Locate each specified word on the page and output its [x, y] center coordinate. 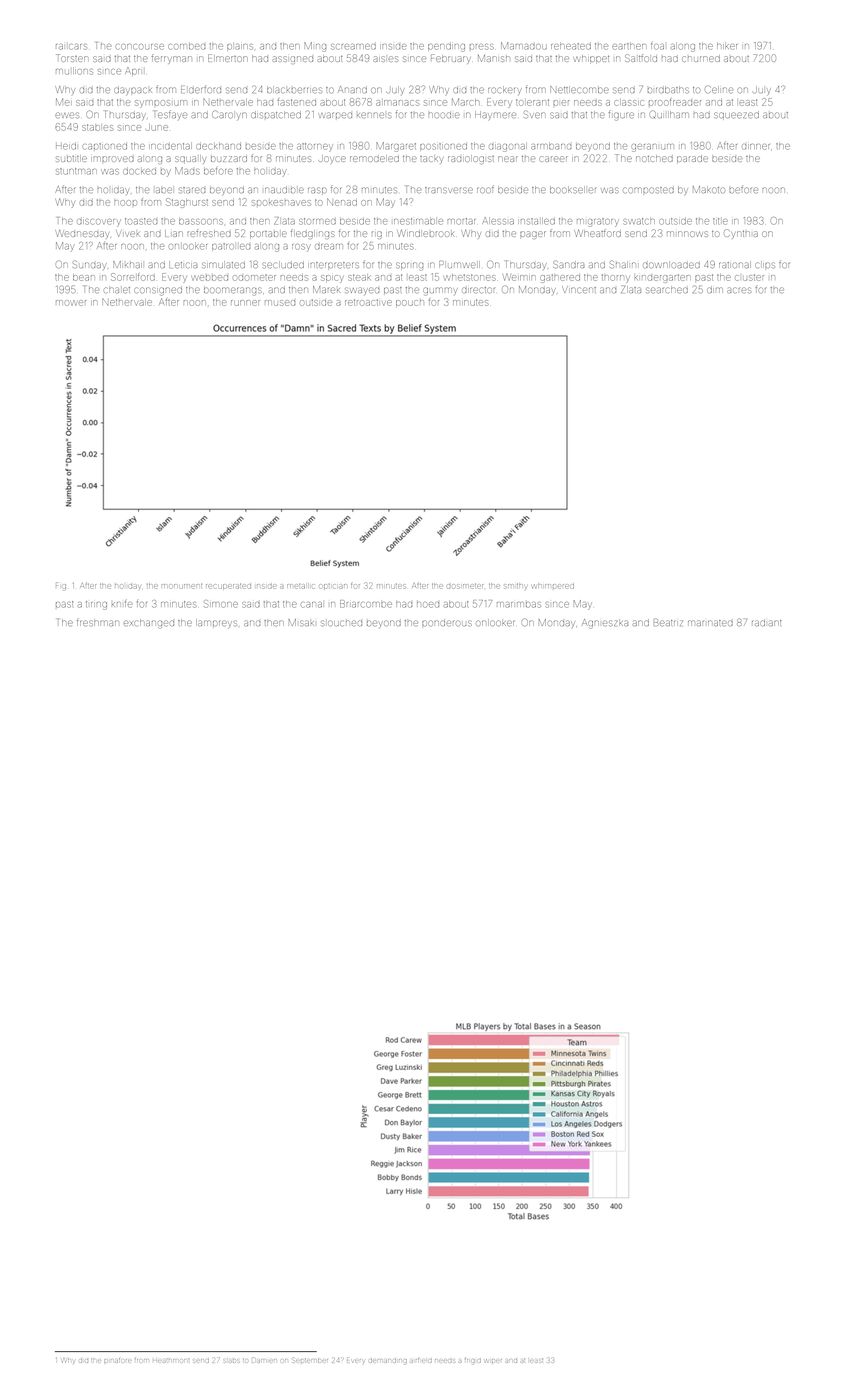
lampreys [216, 623]
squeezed [736, 115]
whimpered [553, 586]
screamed [353, 47]
